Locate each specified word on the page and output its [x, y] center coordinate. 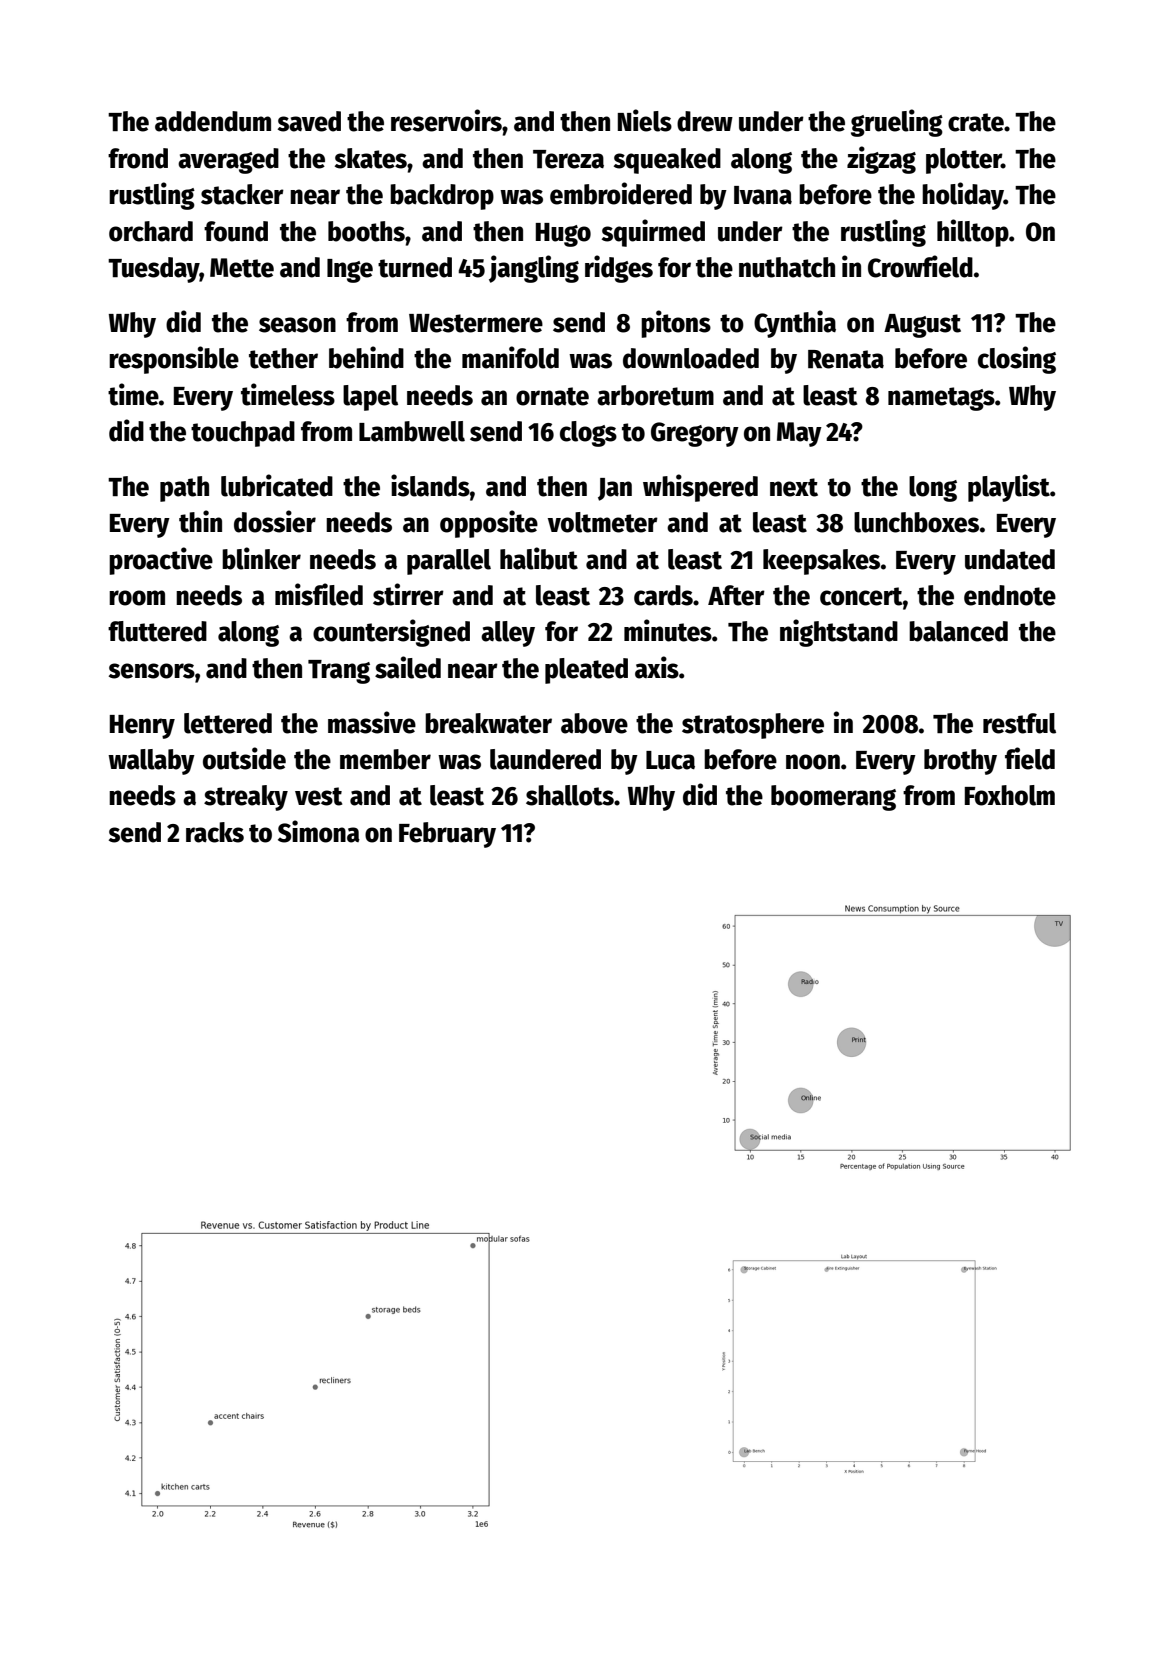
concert [861, 596]
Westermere [476, 323]
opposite [489, 524]
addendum [213, 121]
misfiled [319, 594]
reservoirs [446, 120]
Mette [242, 268]
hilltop [973, 233]
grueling [897, 123]
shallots [570, 795]
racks [215, 832]
